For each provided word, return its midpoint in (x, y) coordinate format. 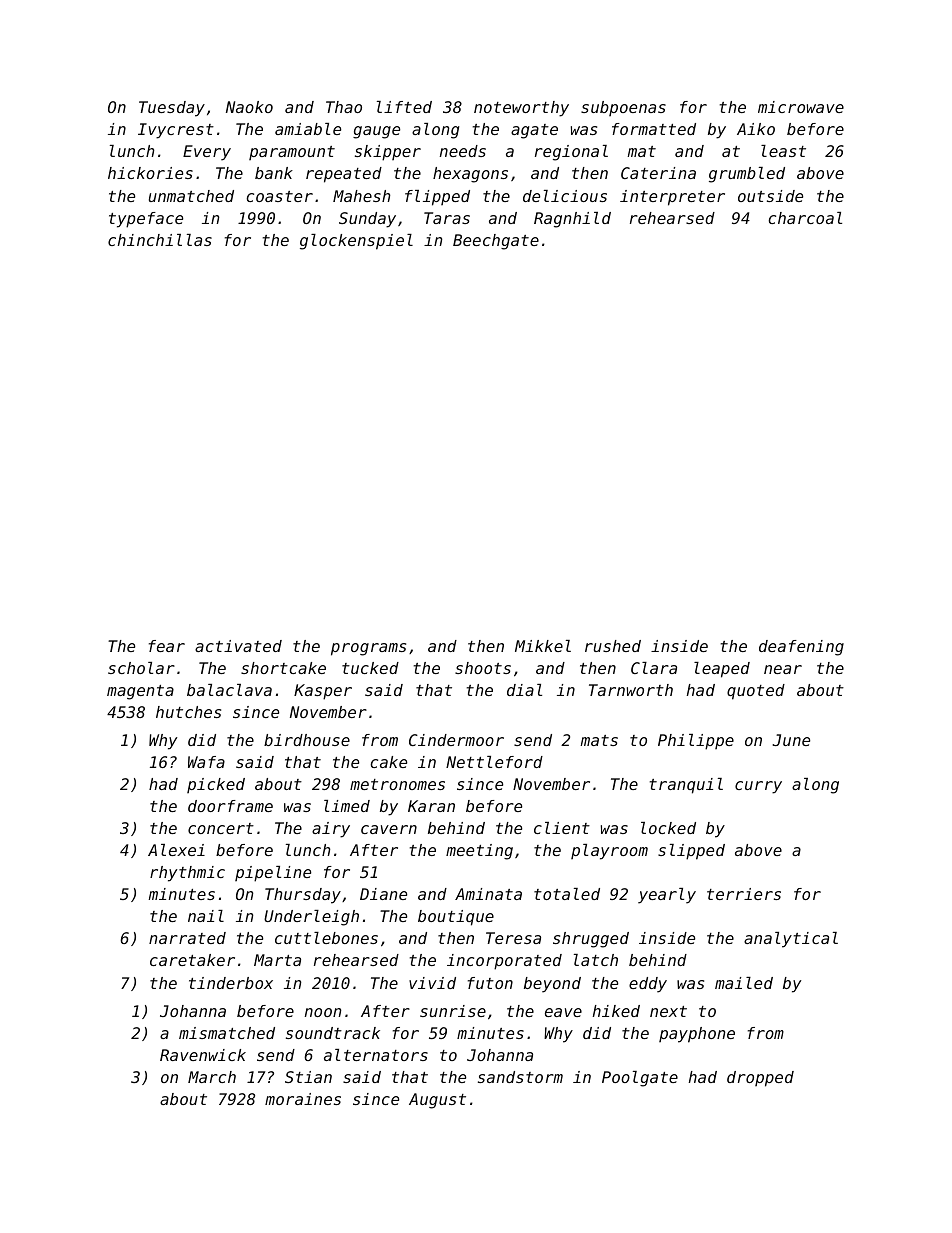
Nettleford (494, 762)
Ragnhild (572, 220)
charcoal (805, 218)
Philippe (696, 742)
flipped (437, 198)
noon (323, 1012)
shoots (483, 668)
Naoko (249, 107)
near (783, 669)
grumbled (747, 175)
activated (238, 646)
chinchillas (160, 240)
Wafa (206, 762)
